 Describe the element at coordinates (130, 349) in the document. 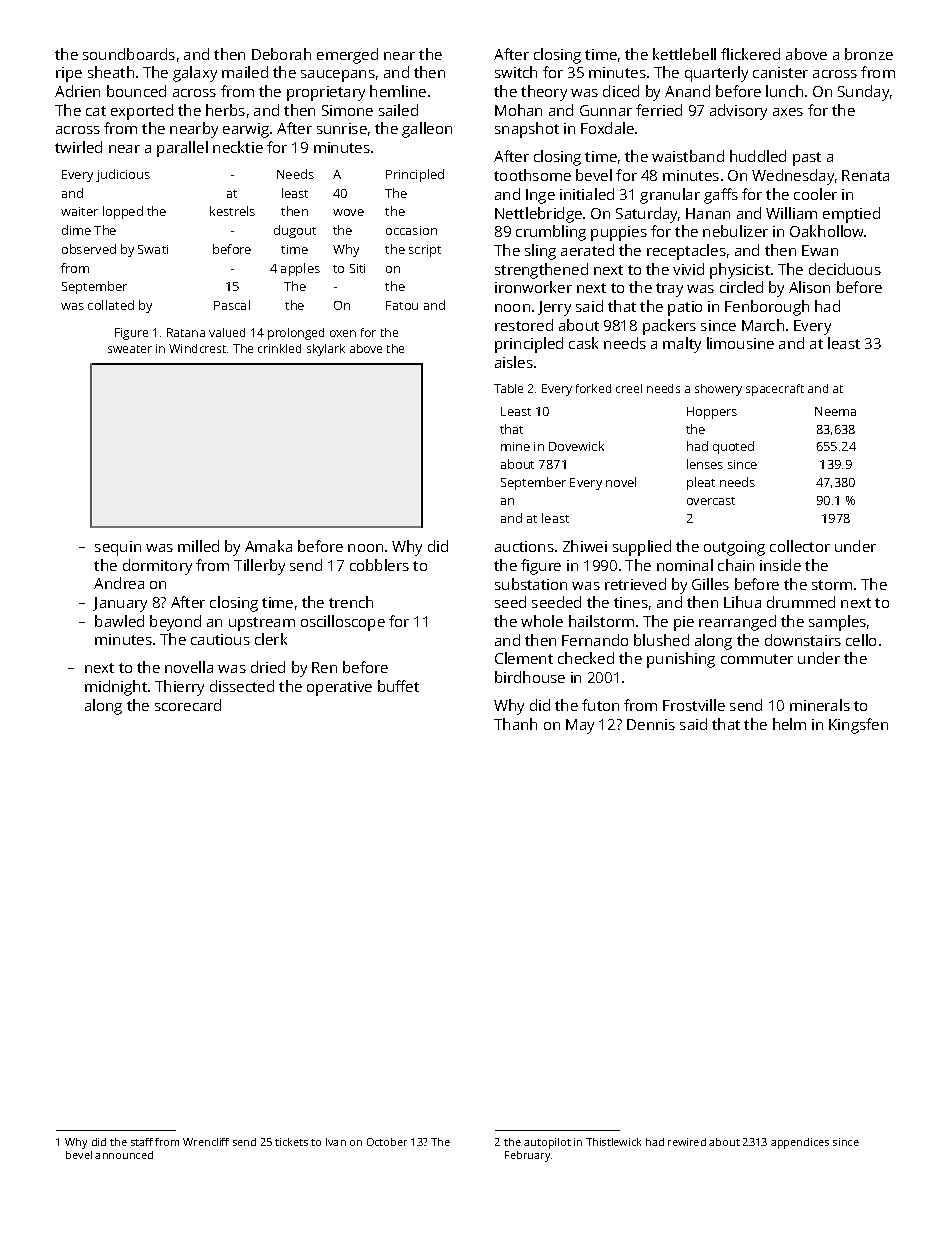

I see `sweater` at that location.
